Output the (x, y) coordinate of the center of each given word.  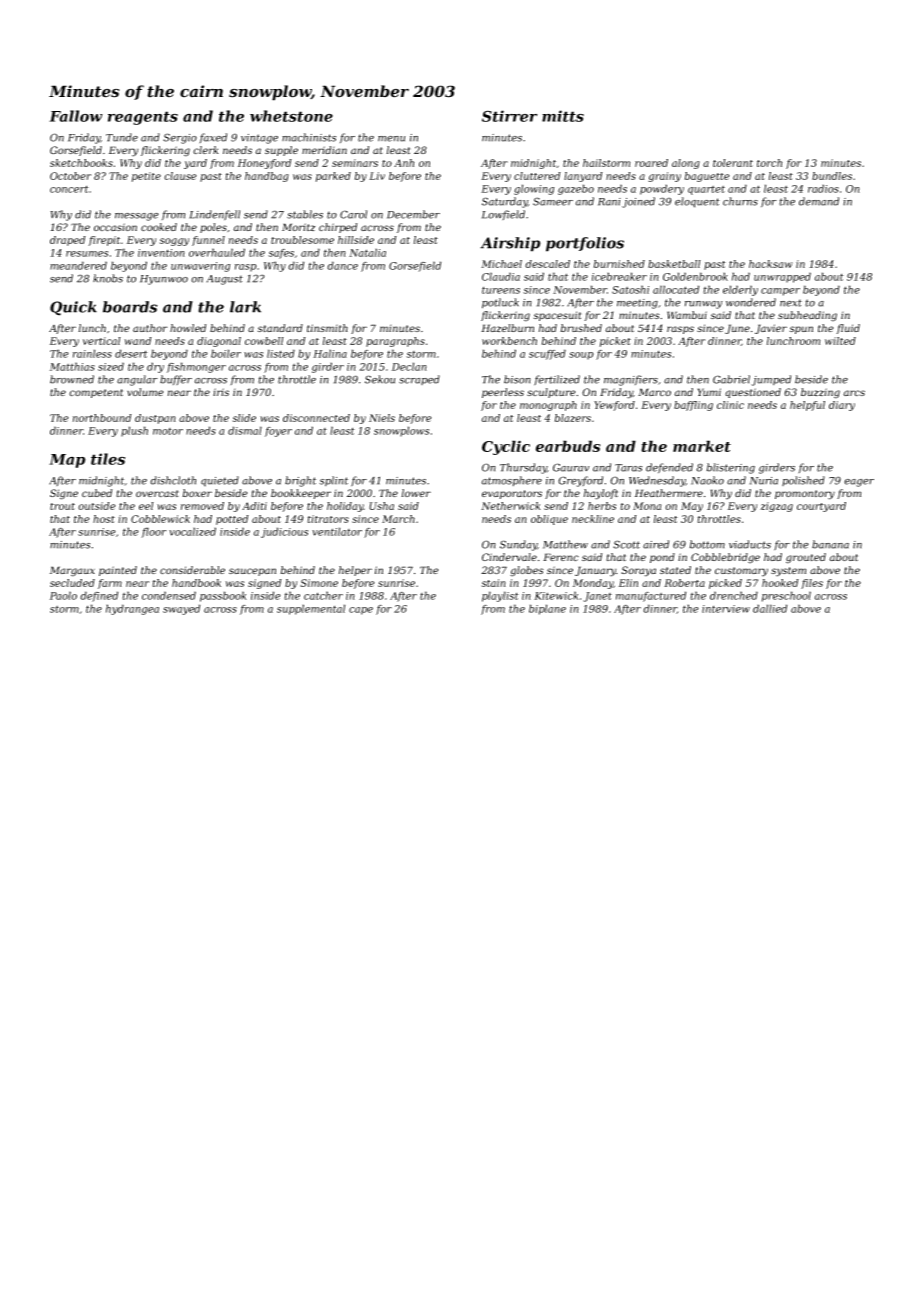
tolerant (733, 163)
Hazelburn (507, 328)
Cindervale (509, 557)
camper (780, 292)
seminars (355, 163)
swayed (181, 609)
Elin (628, 583)
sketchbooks (81, 163)
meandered (78, 265)
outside (97, 506)
